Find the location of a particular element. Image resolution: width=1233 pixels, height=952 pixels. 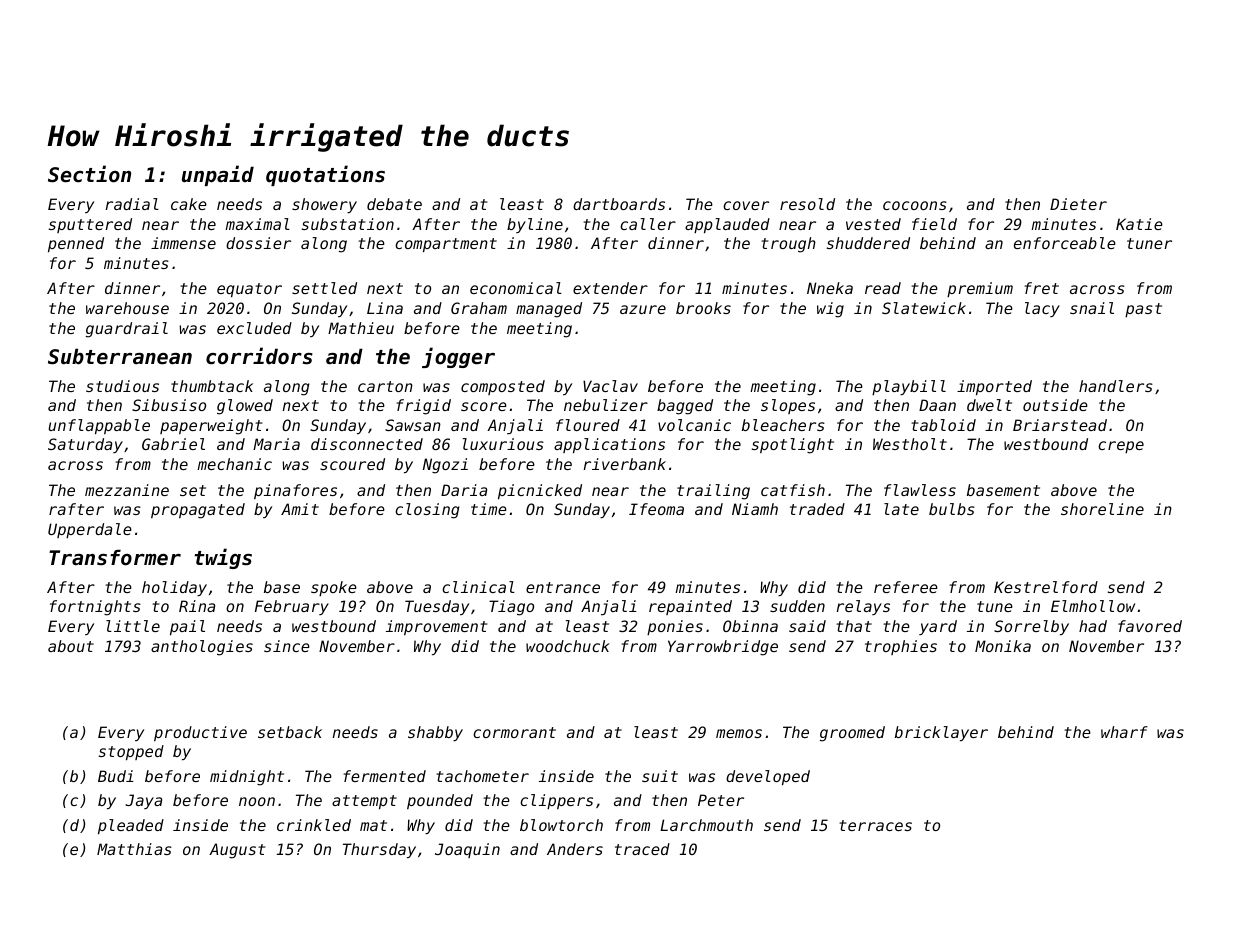

Matthias is located at coordinates (134, 849).
